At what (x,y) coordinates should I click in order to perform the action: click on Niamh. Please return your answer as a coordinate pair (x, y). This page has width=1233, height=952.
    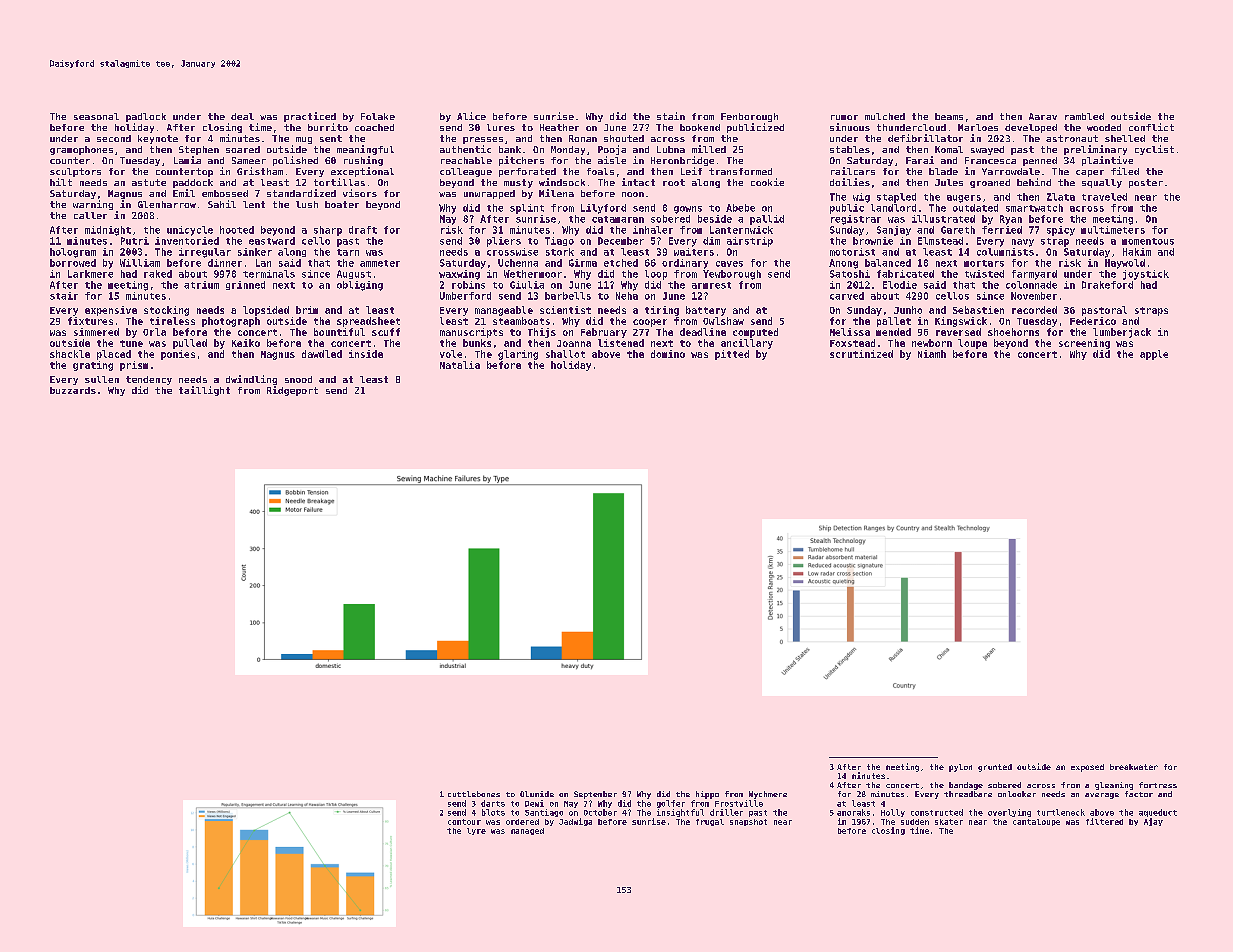
    Looking at the image, I should click on (932, 354).
